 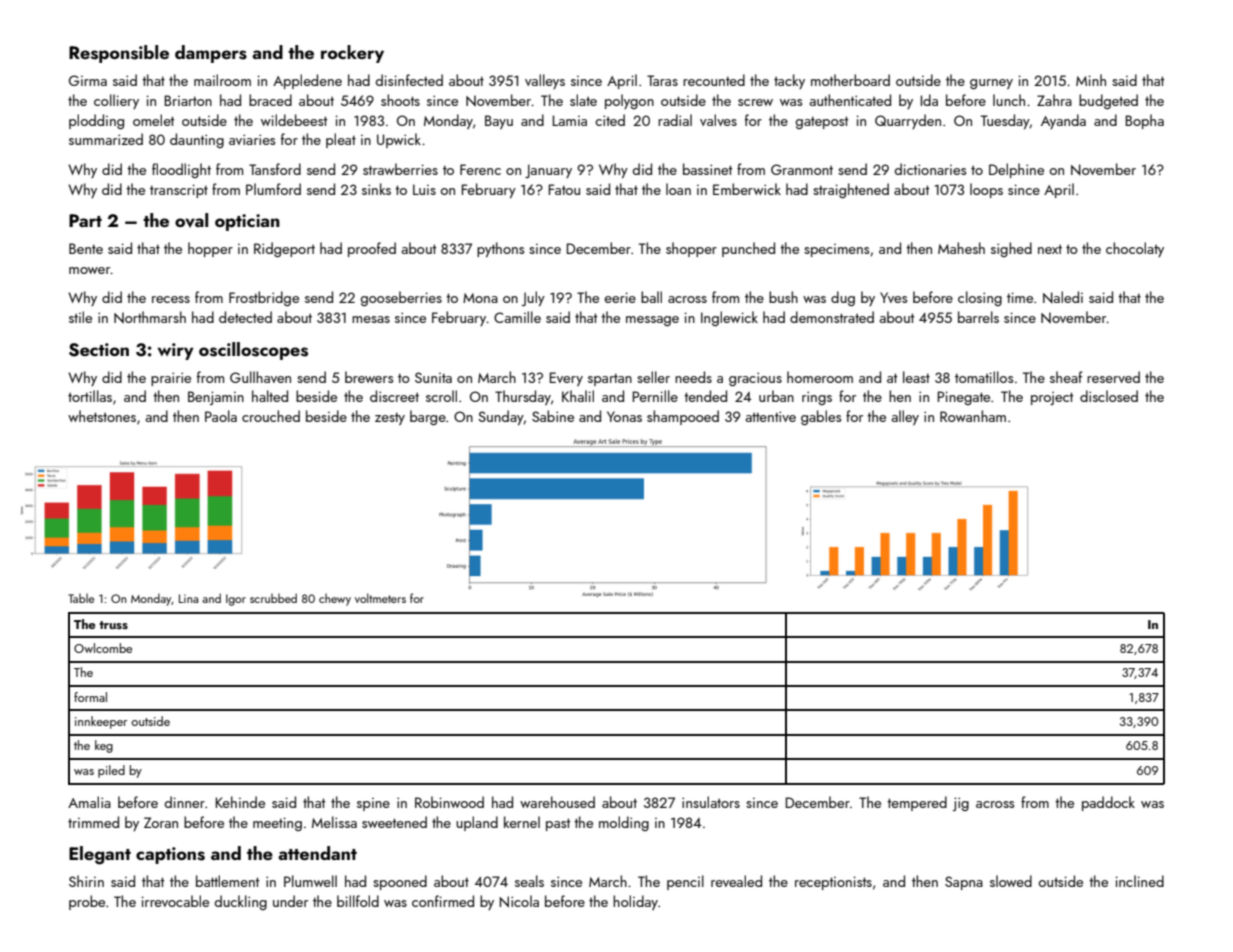 I want to click on probe, so click(x=87, y=902).
